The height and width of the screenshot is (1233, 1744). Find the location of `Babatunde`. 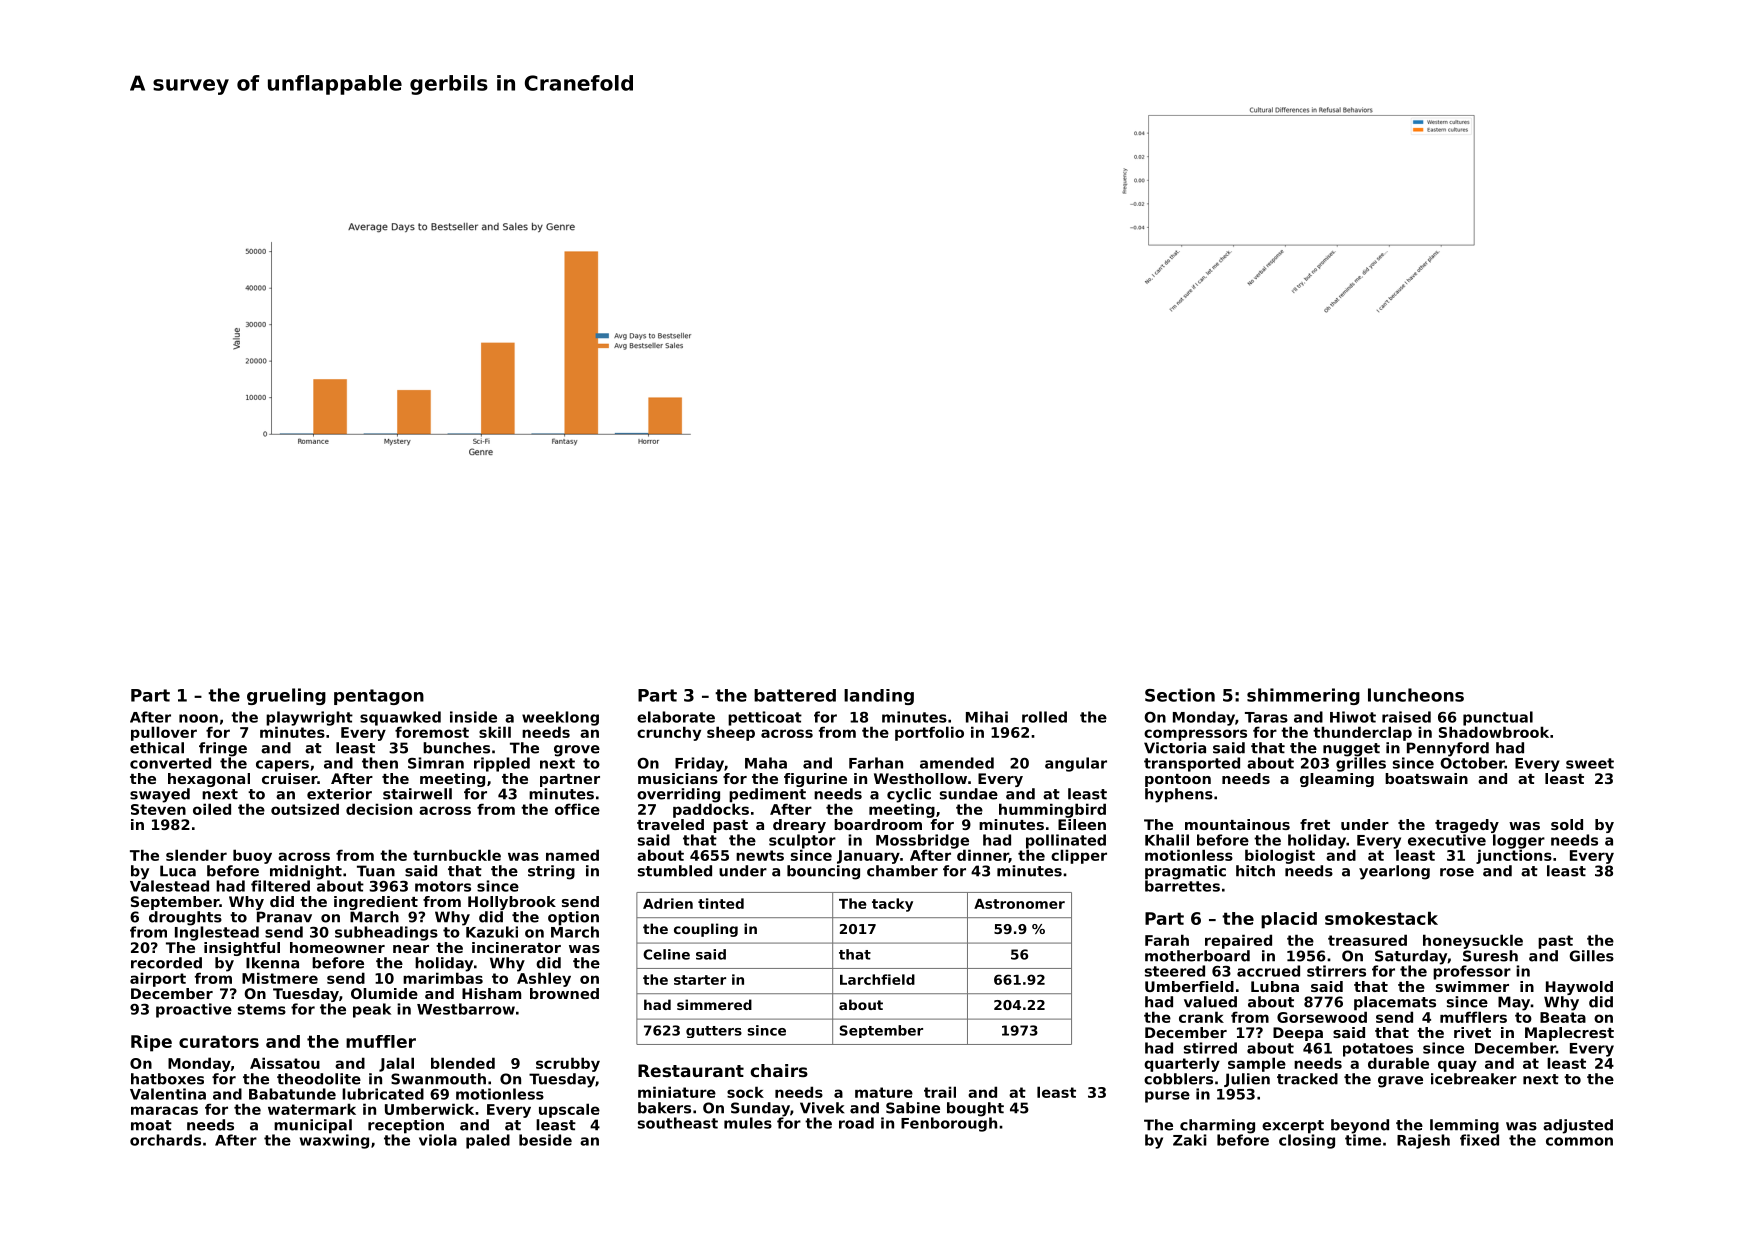

Babatunde is located at coordinates (292, 1094).
